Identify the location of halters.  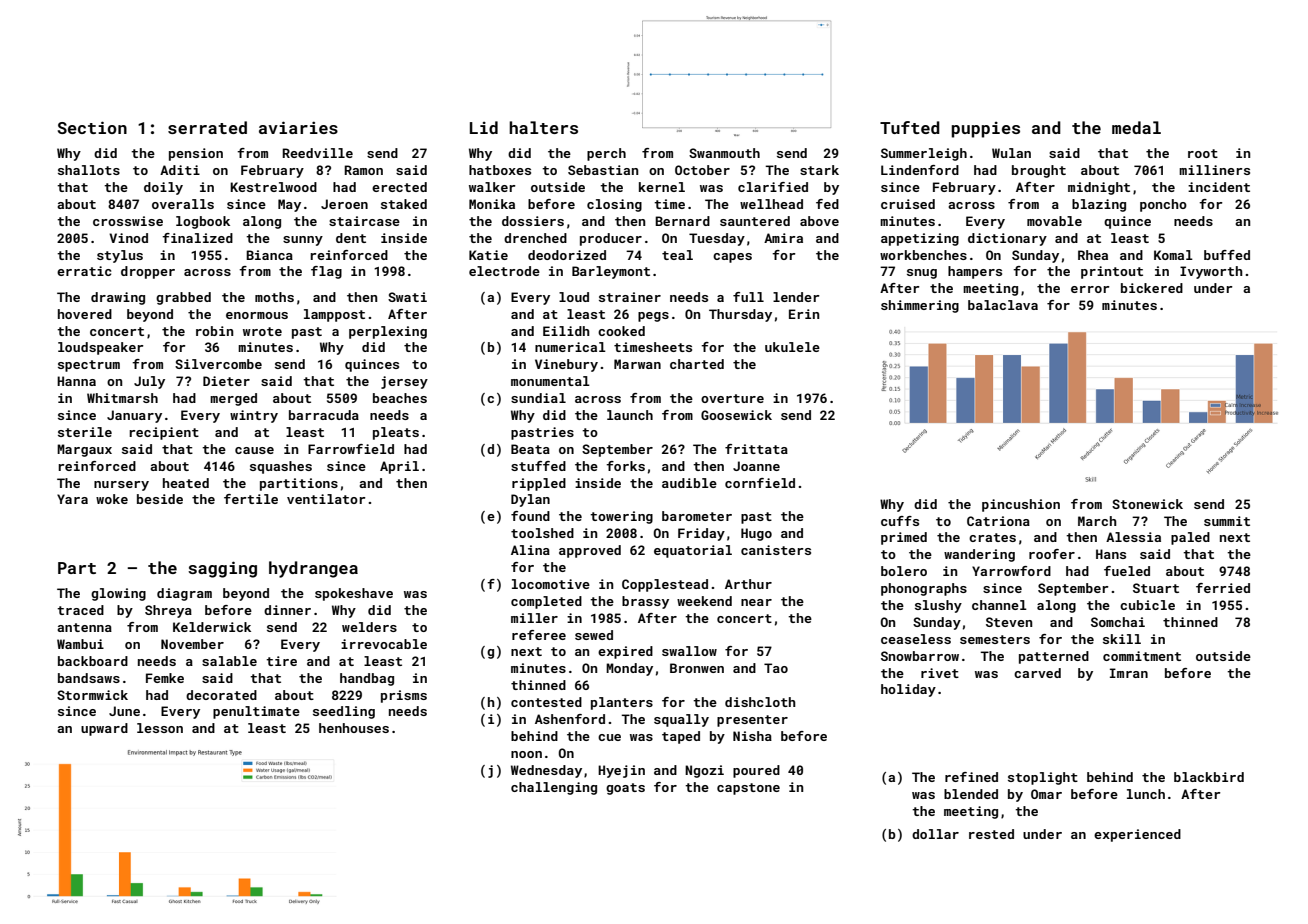
(543, 127).
